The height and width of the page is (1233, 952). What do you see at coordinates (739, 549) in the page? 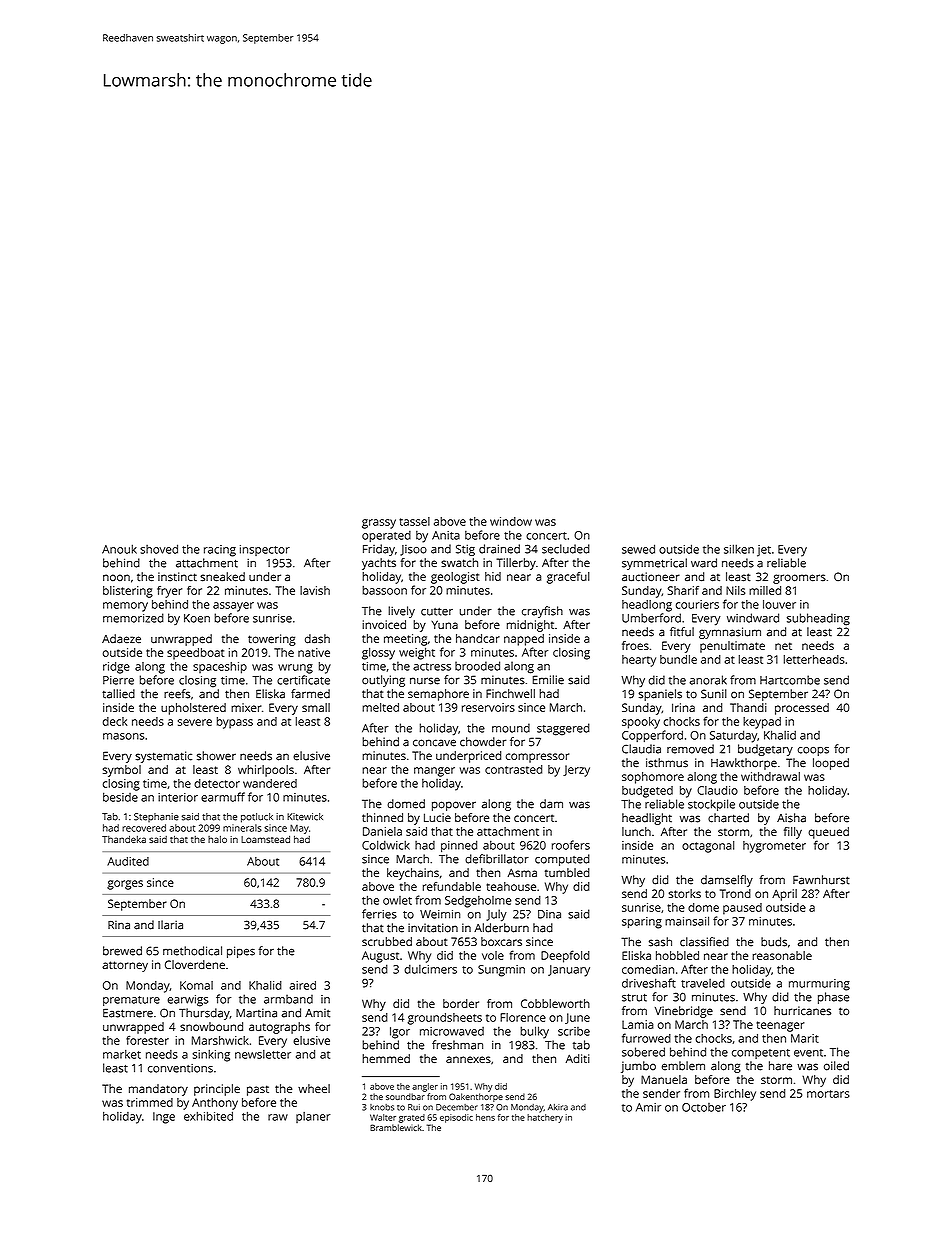
I see `silken` at bounding box center [739, 549].
